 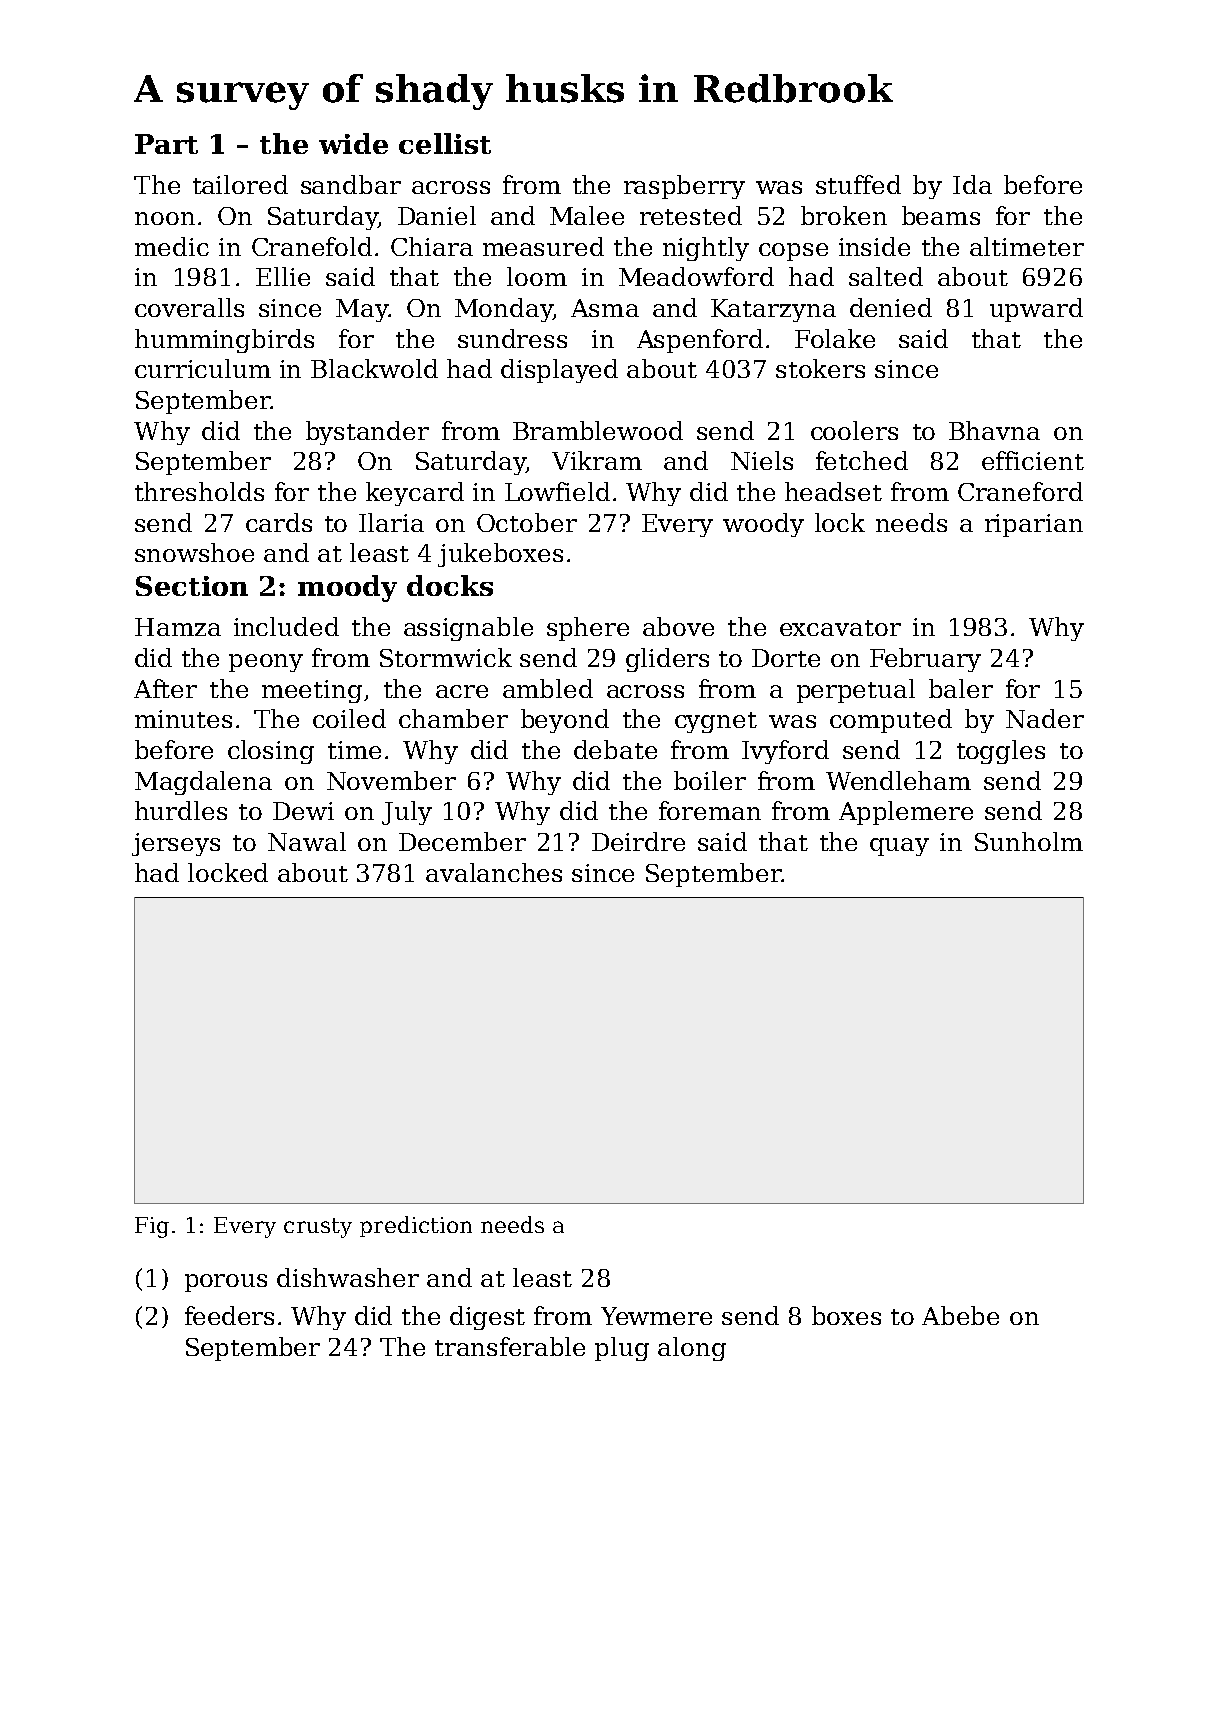 What do you see at coordinates (700, 341) in the page?
I see `Aspenford` at bounding box center [700, 341].
